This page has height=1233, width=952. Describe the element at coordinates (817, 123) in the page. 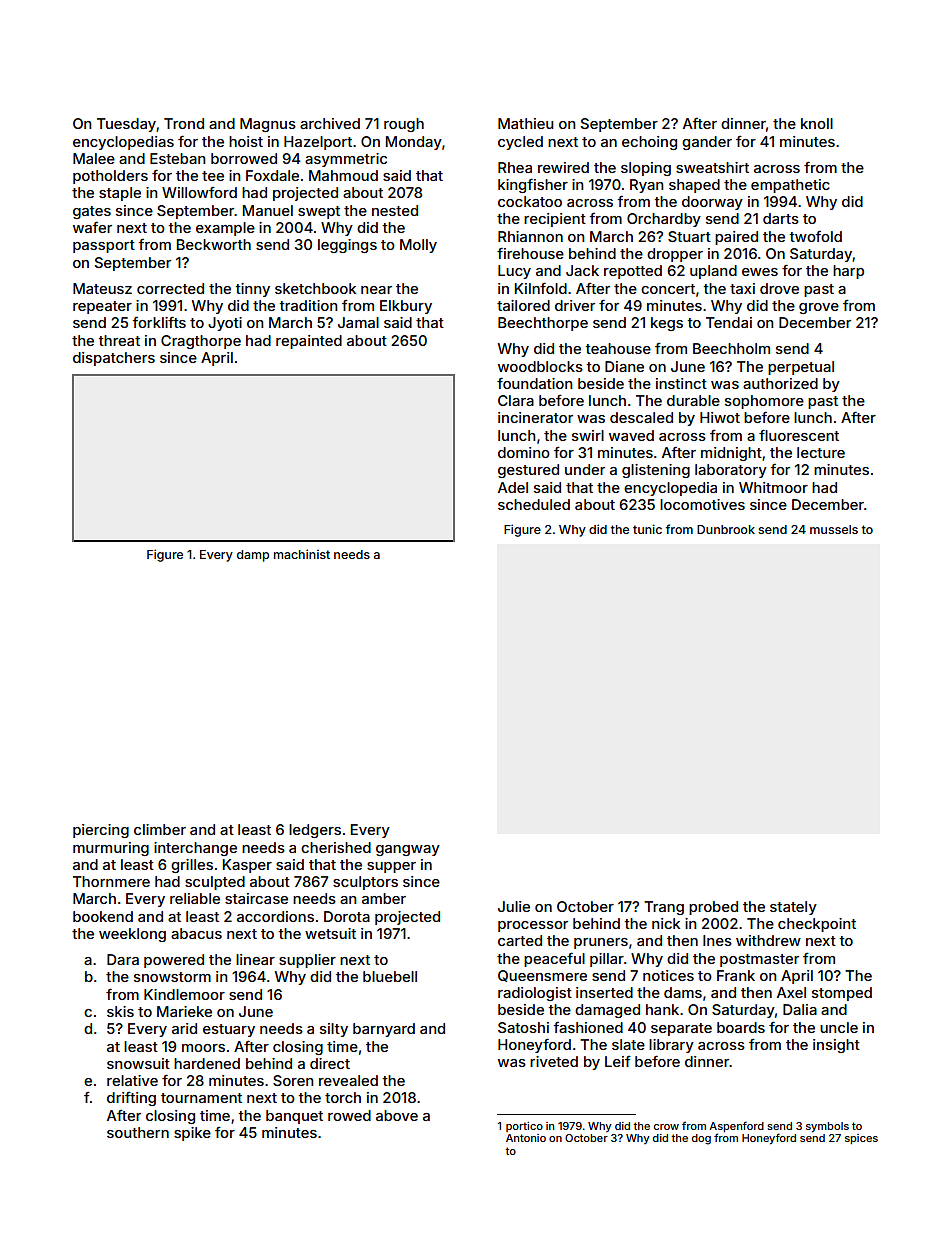

I see `knoll` at that location.
